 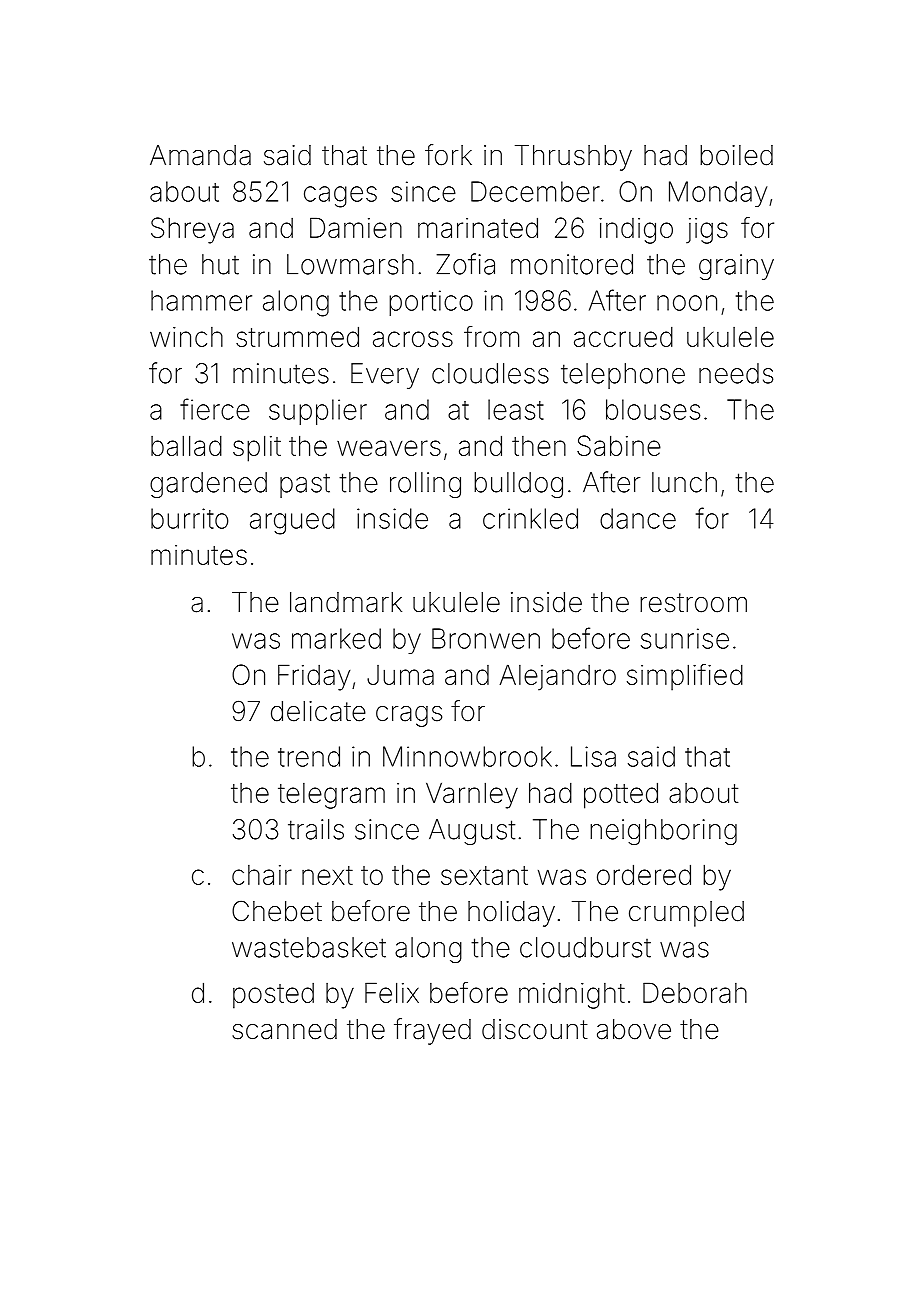 I want to click on dance, so click(x=638, y=518).
